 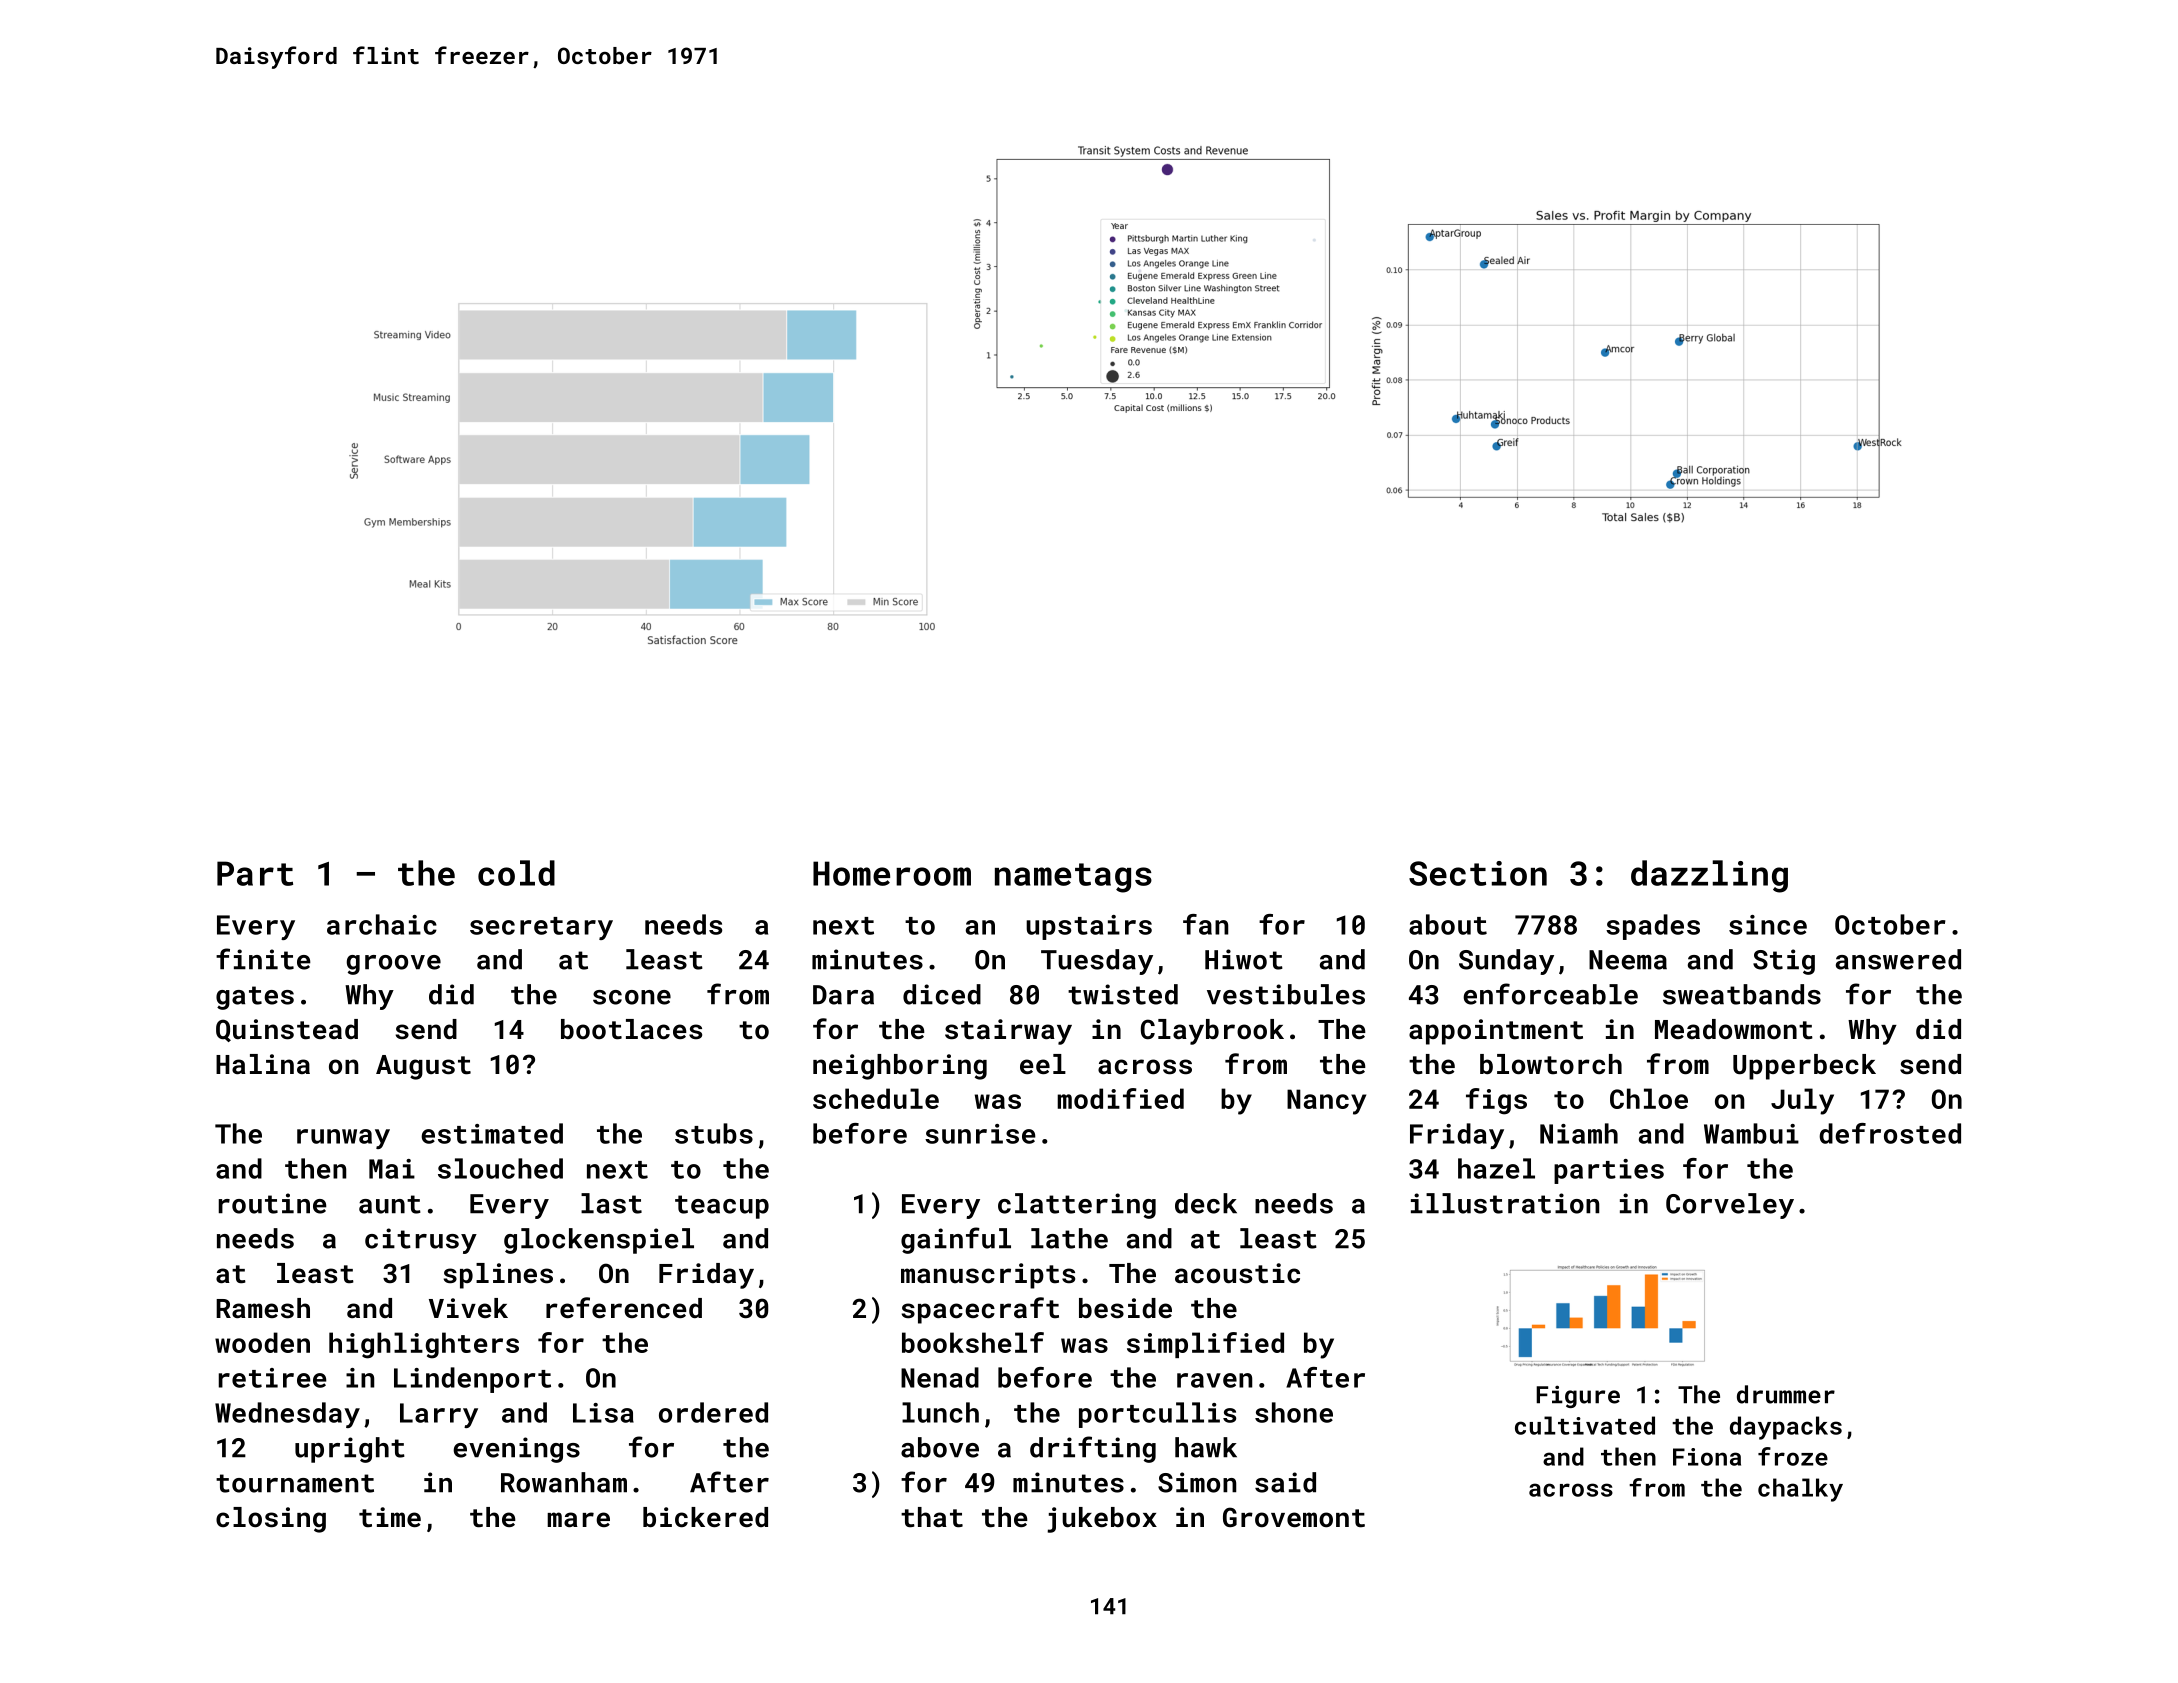 What do you see at coordinates (1294, 1517) in the document?
I see `Grovemont` at bounding box center [1294, 1517].
